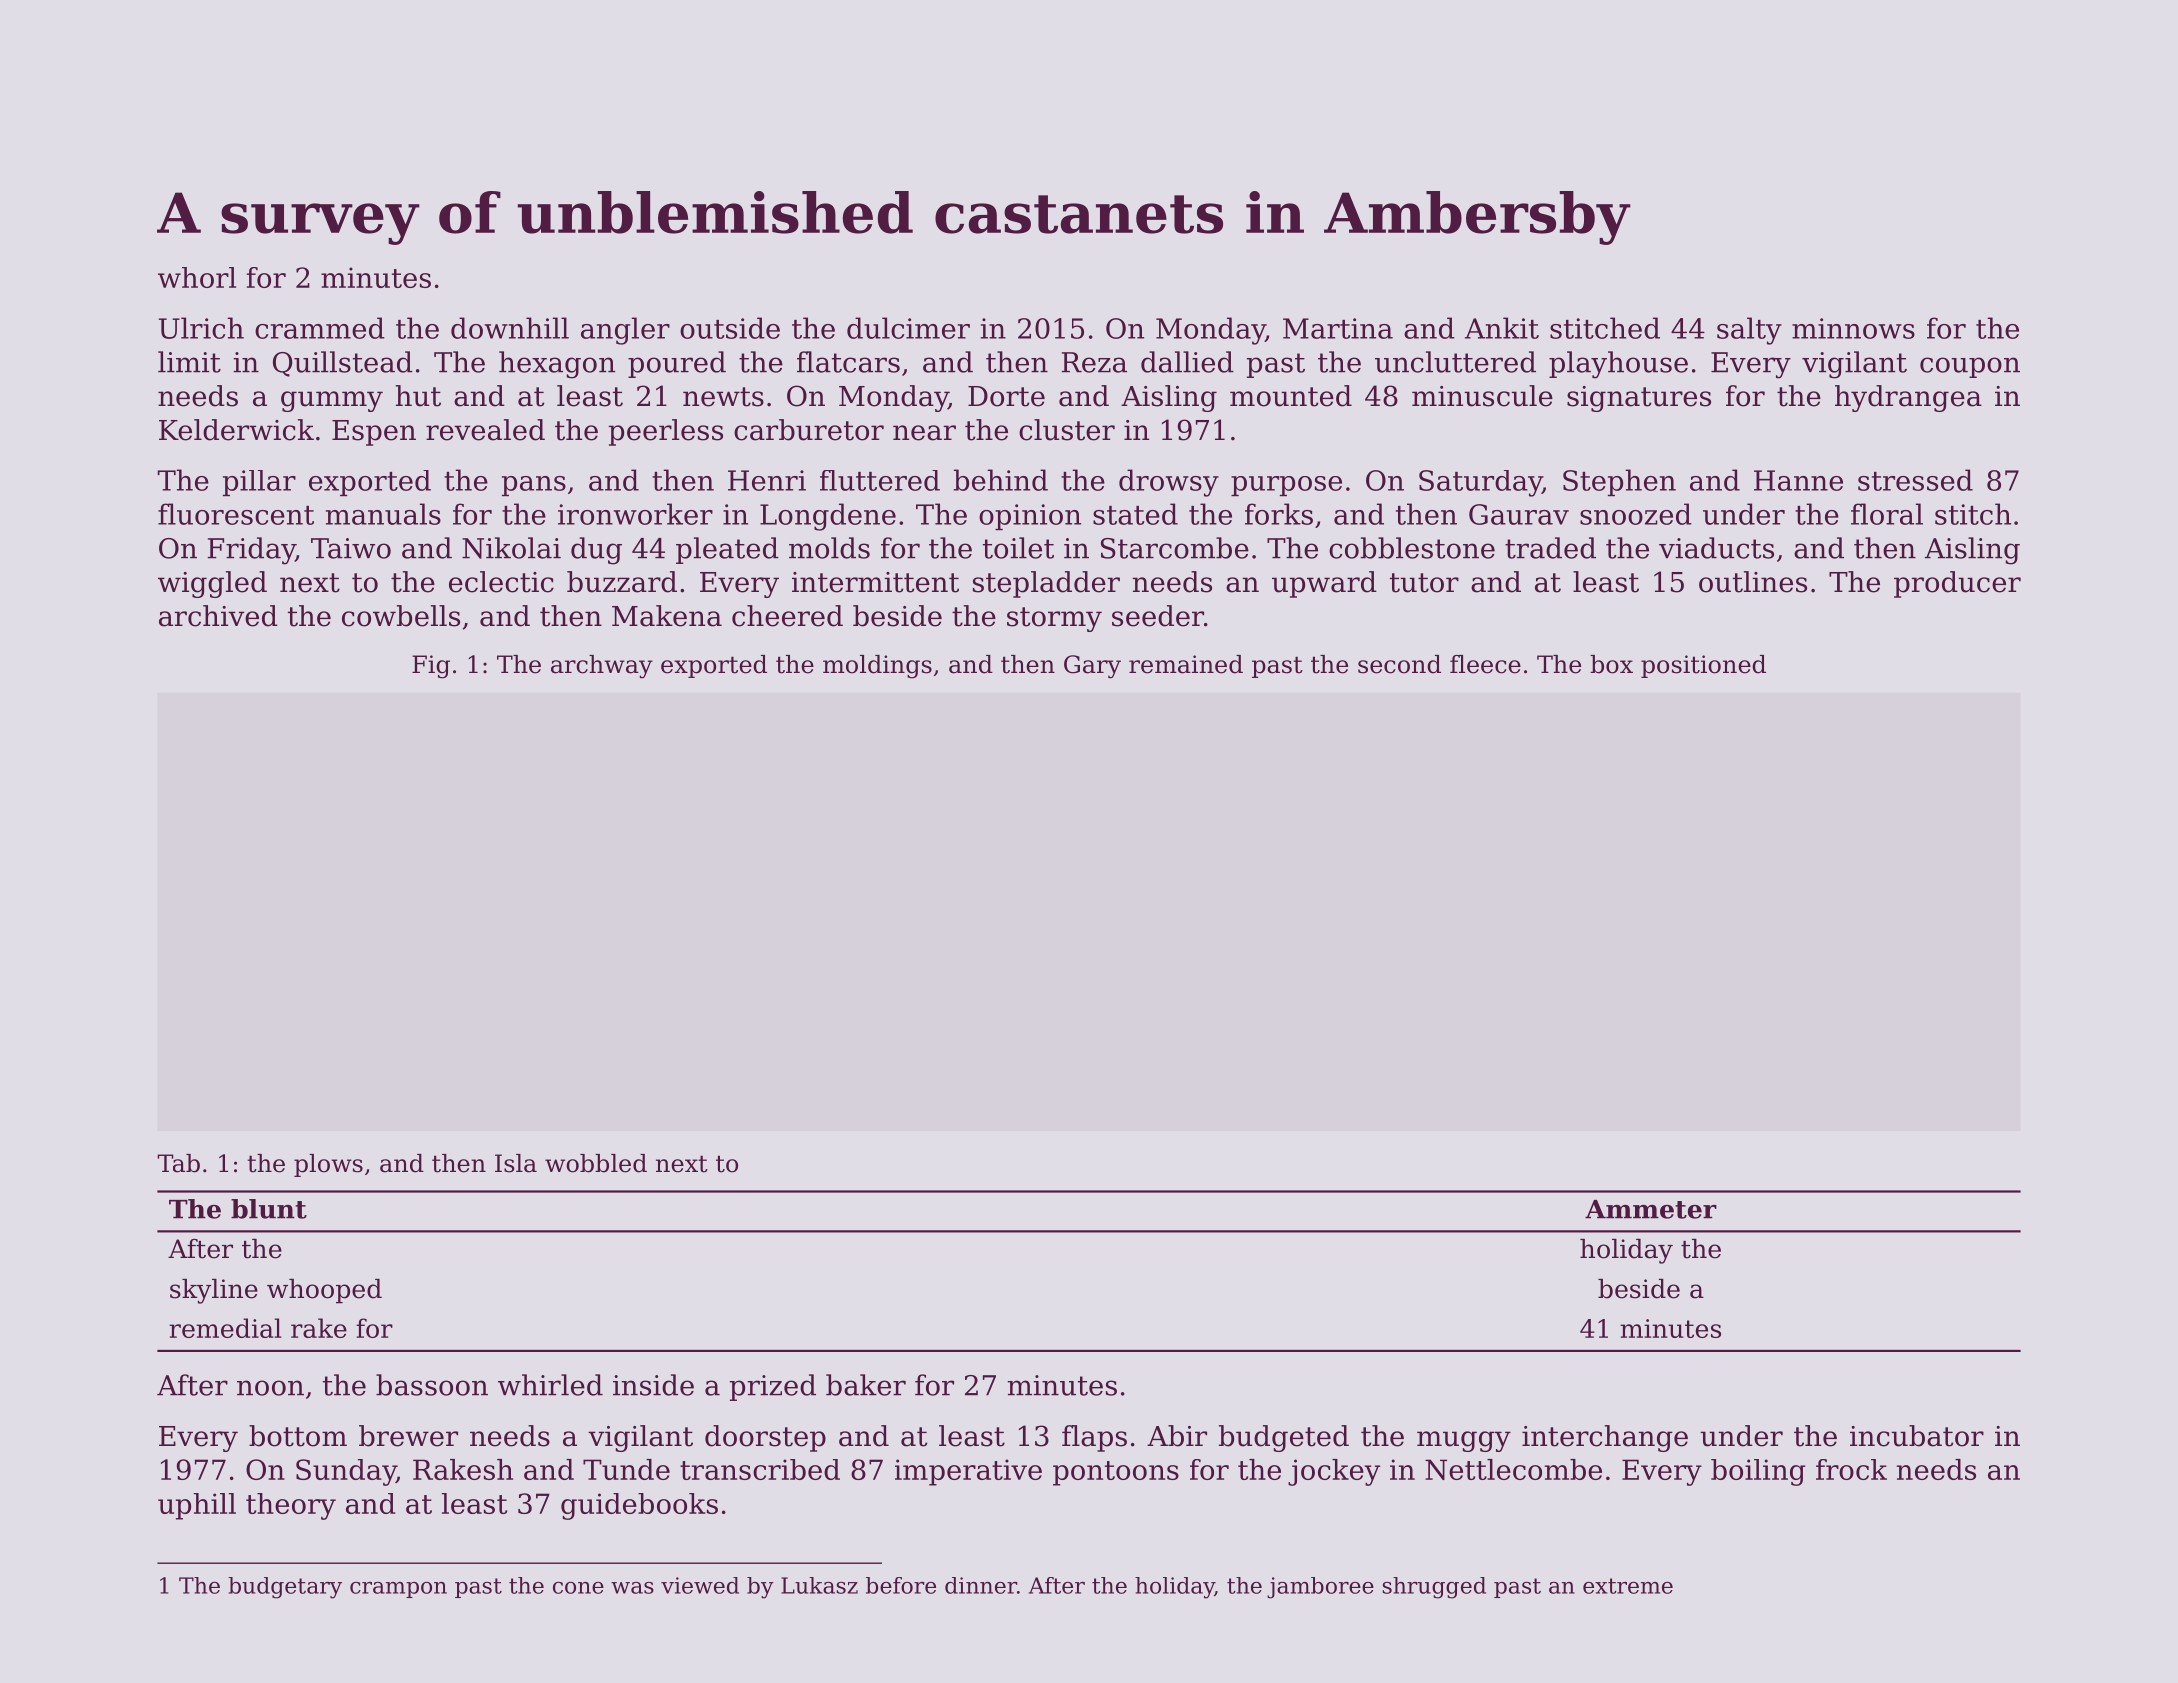 Image resolution: width=2178 pixels, height=1683 pixels. What do you see at coordinates (346, 1472) in the image?
I see `Sunday` at bounding box center [346, 1472].
